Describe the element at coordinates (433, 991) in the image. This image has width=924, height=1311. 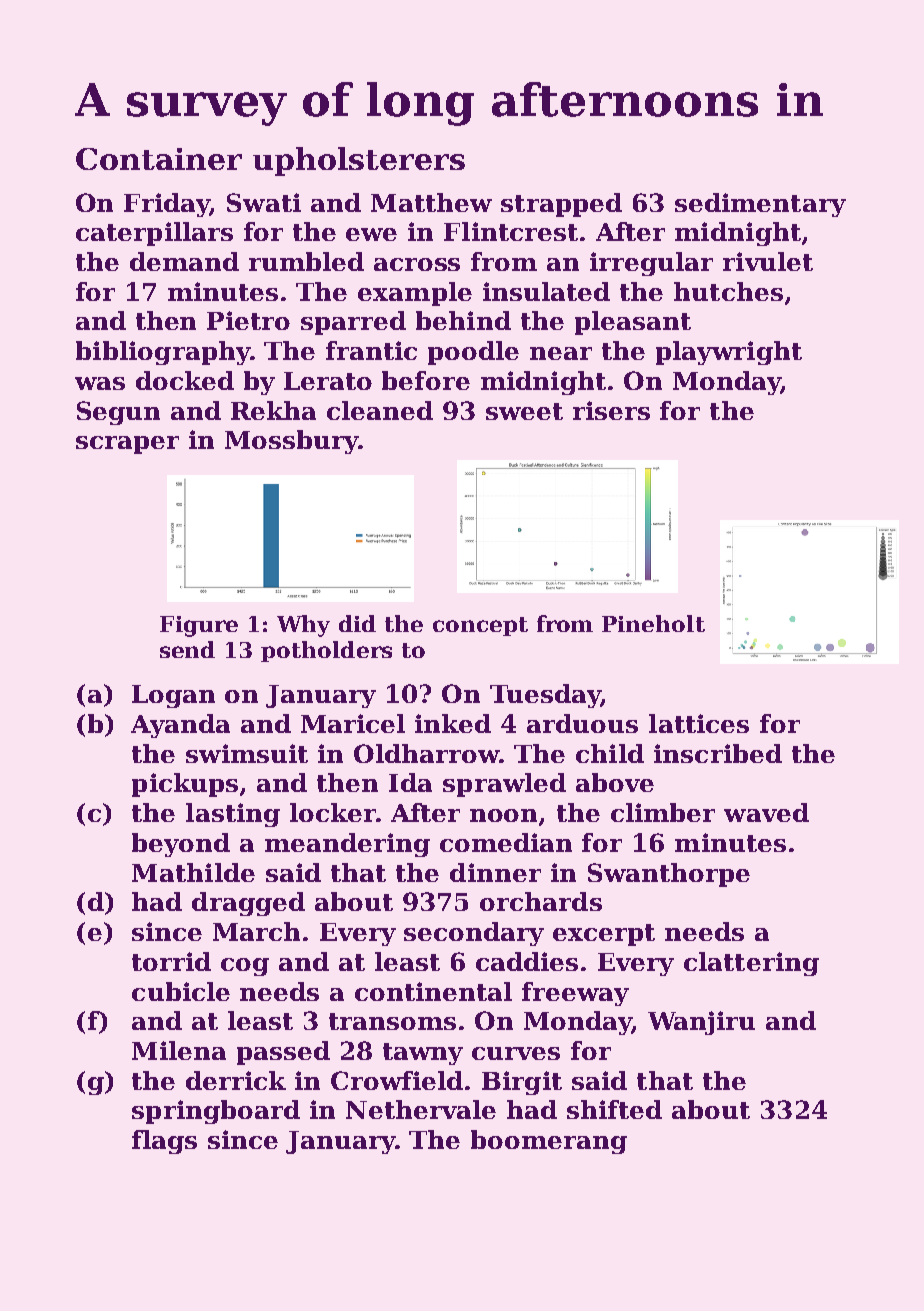
I see `continental` at that location.
